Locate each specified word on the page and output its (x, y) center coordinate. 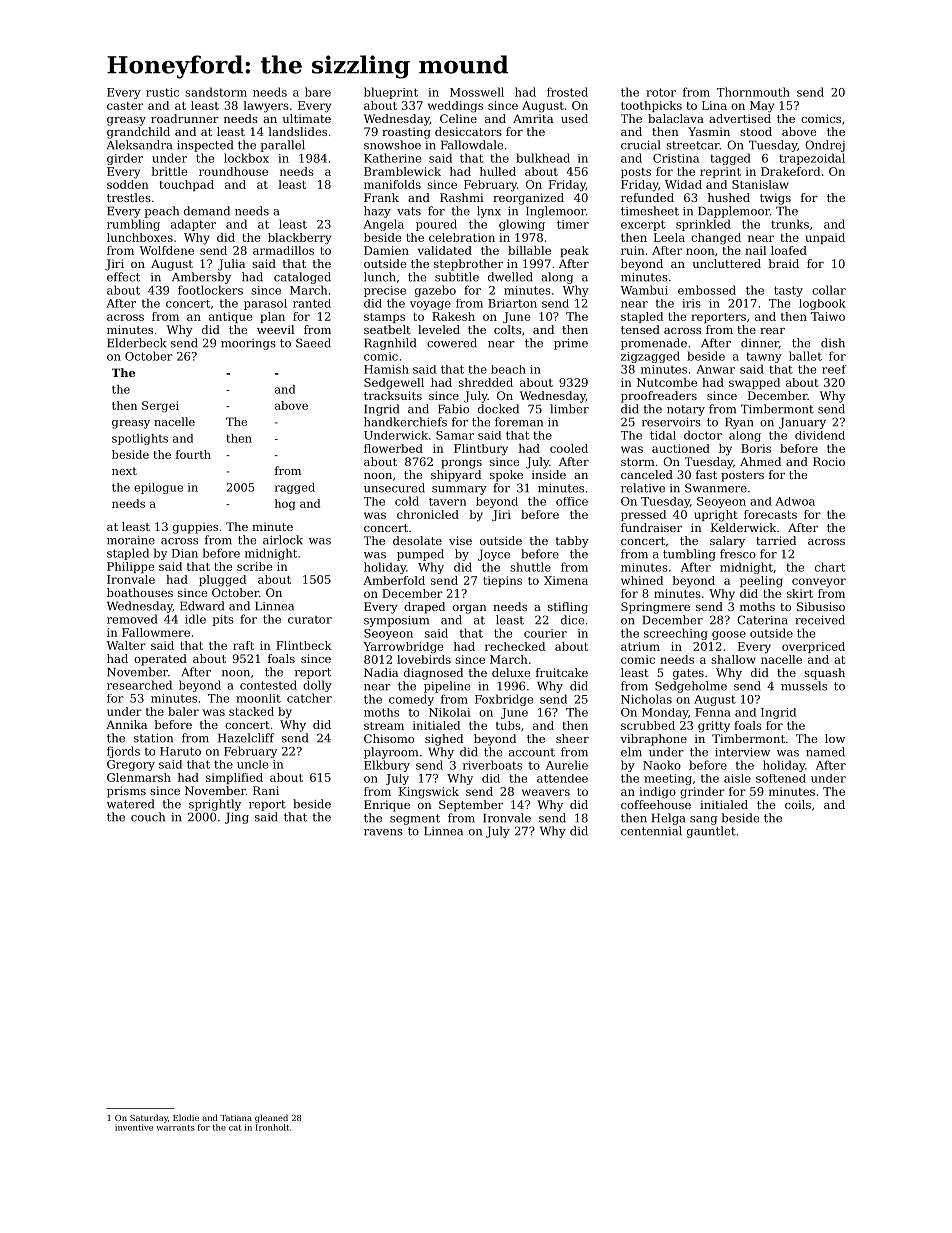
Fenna (713, 712)
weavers (546, 792)
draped (424, 608)
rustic (162, 92)
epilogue (158, 488)
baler (183, 711)
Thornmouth (753, 92)
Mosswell (477, 92)
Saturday (149, 1118)
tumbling (689, 555)
